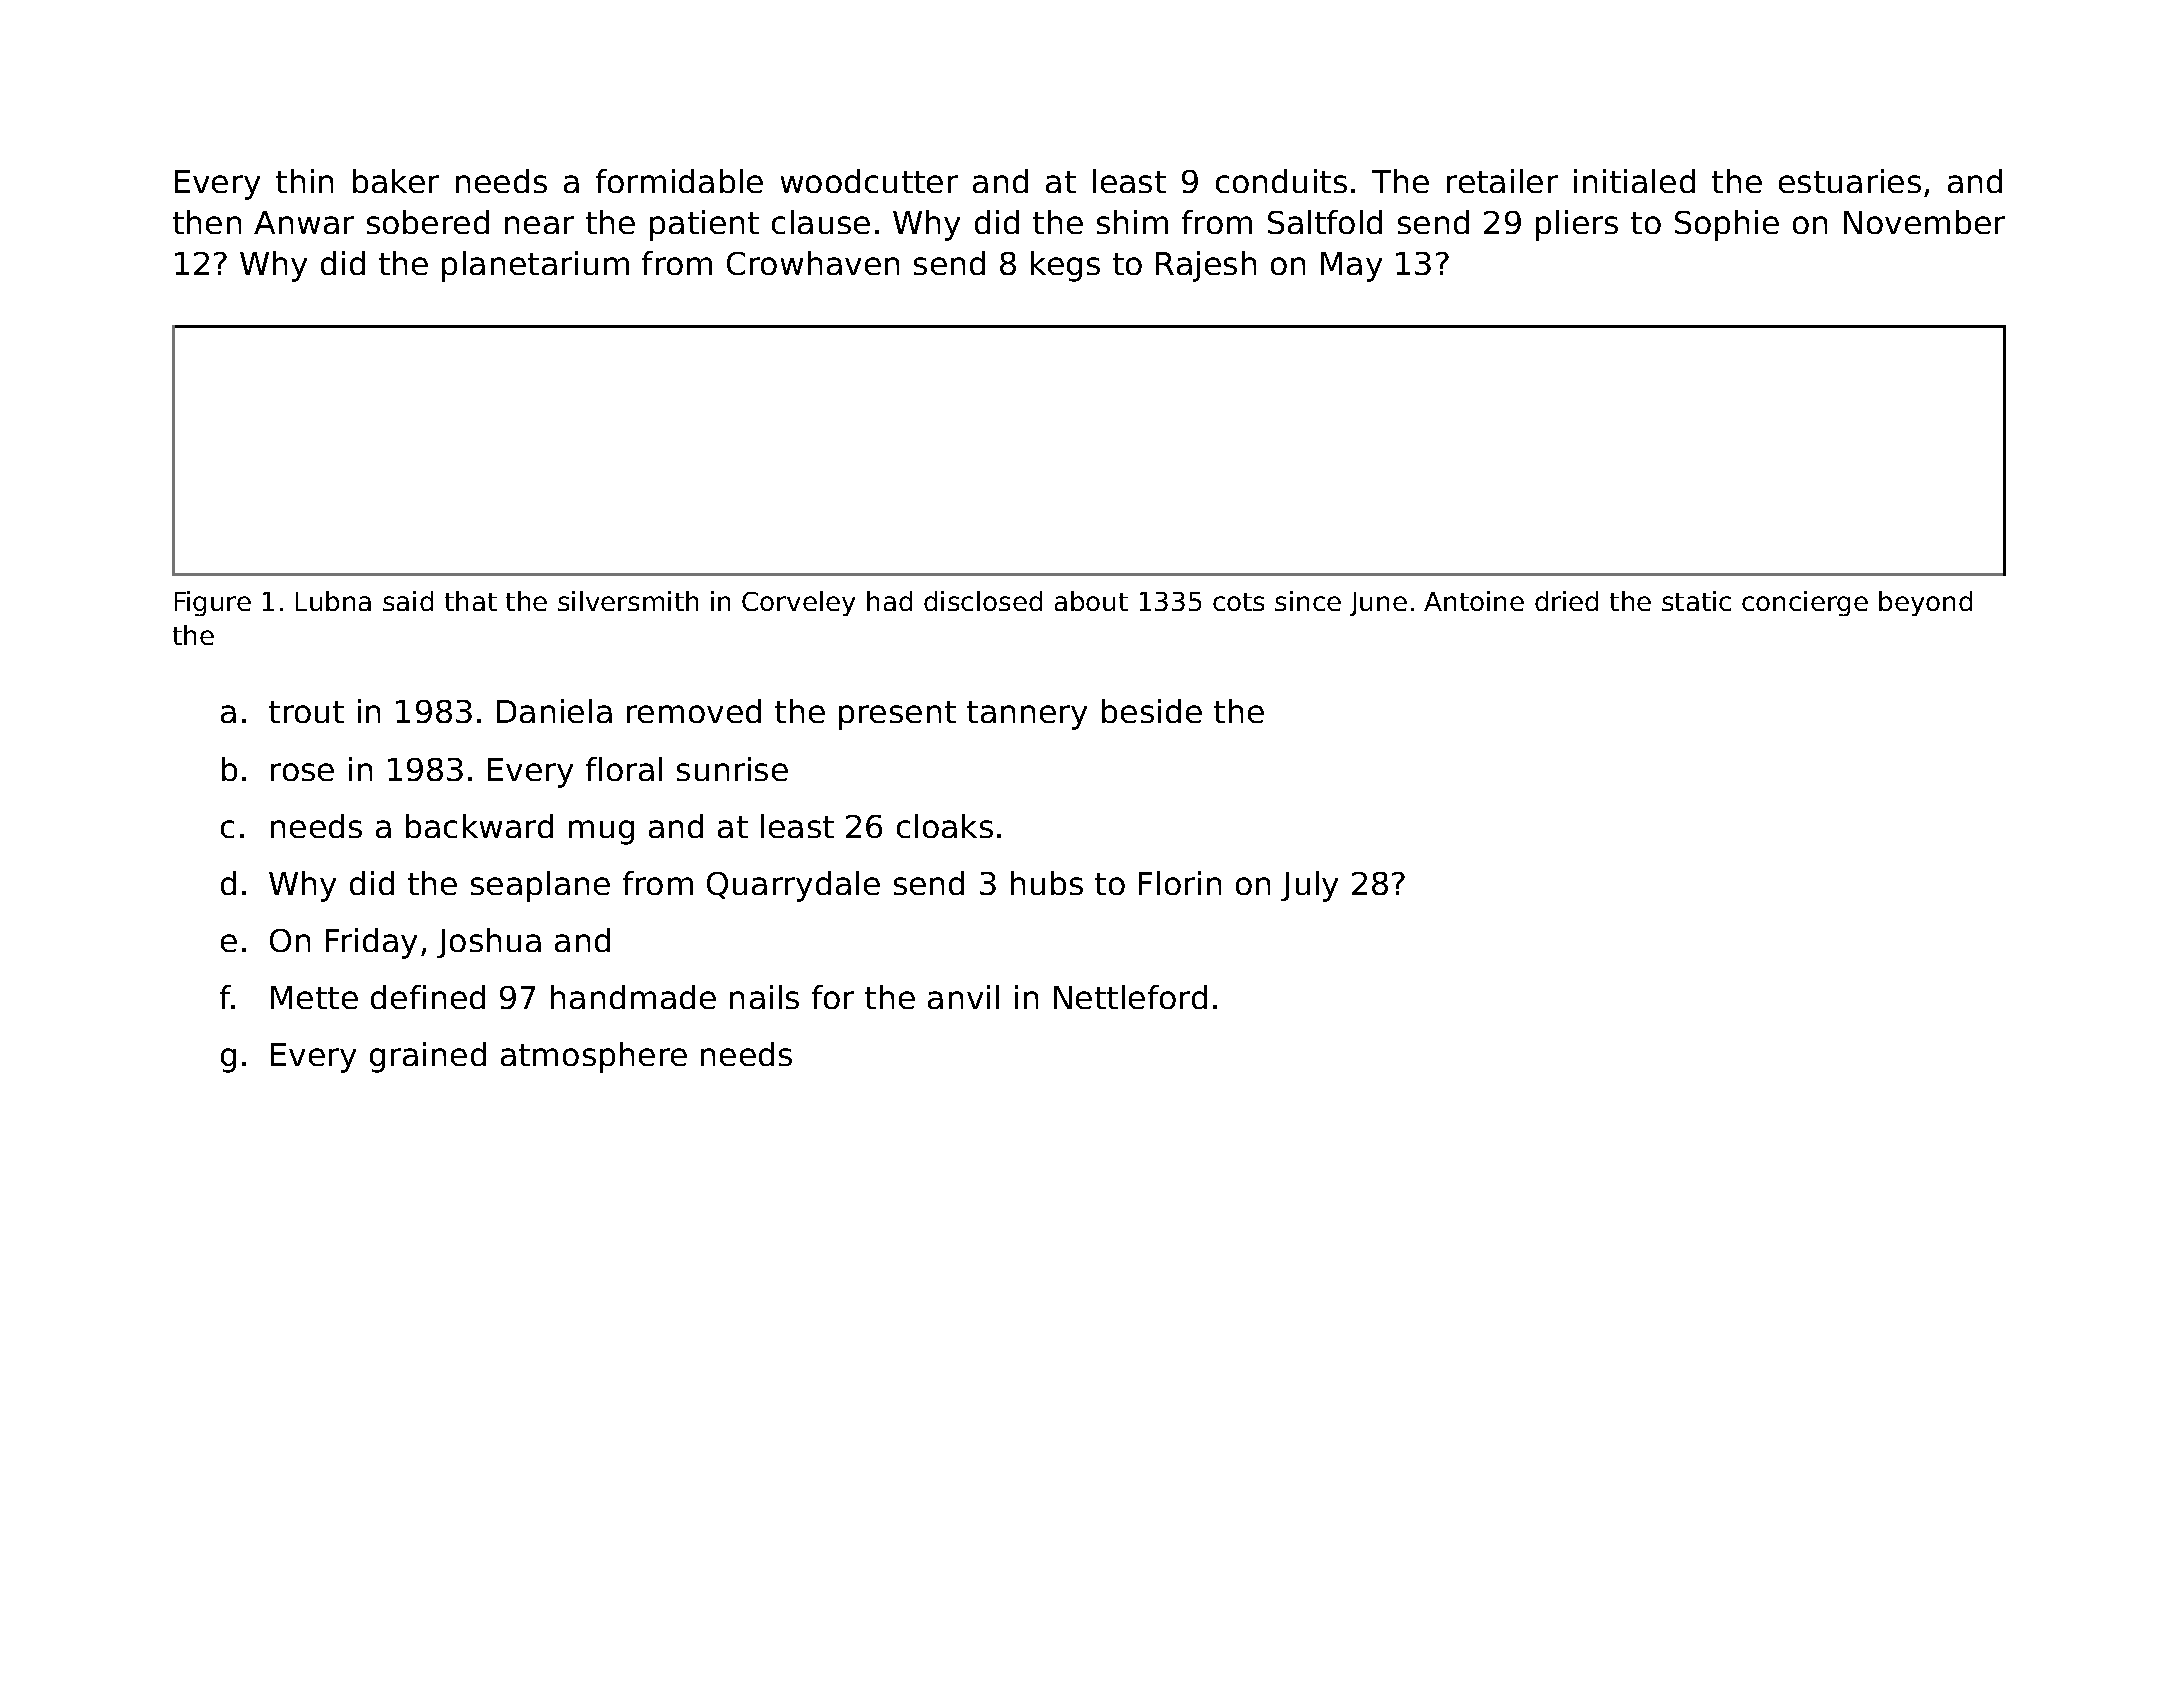 This screenshot has width=2178, height=1683. I want to click on formidable, so click(679, 181).
